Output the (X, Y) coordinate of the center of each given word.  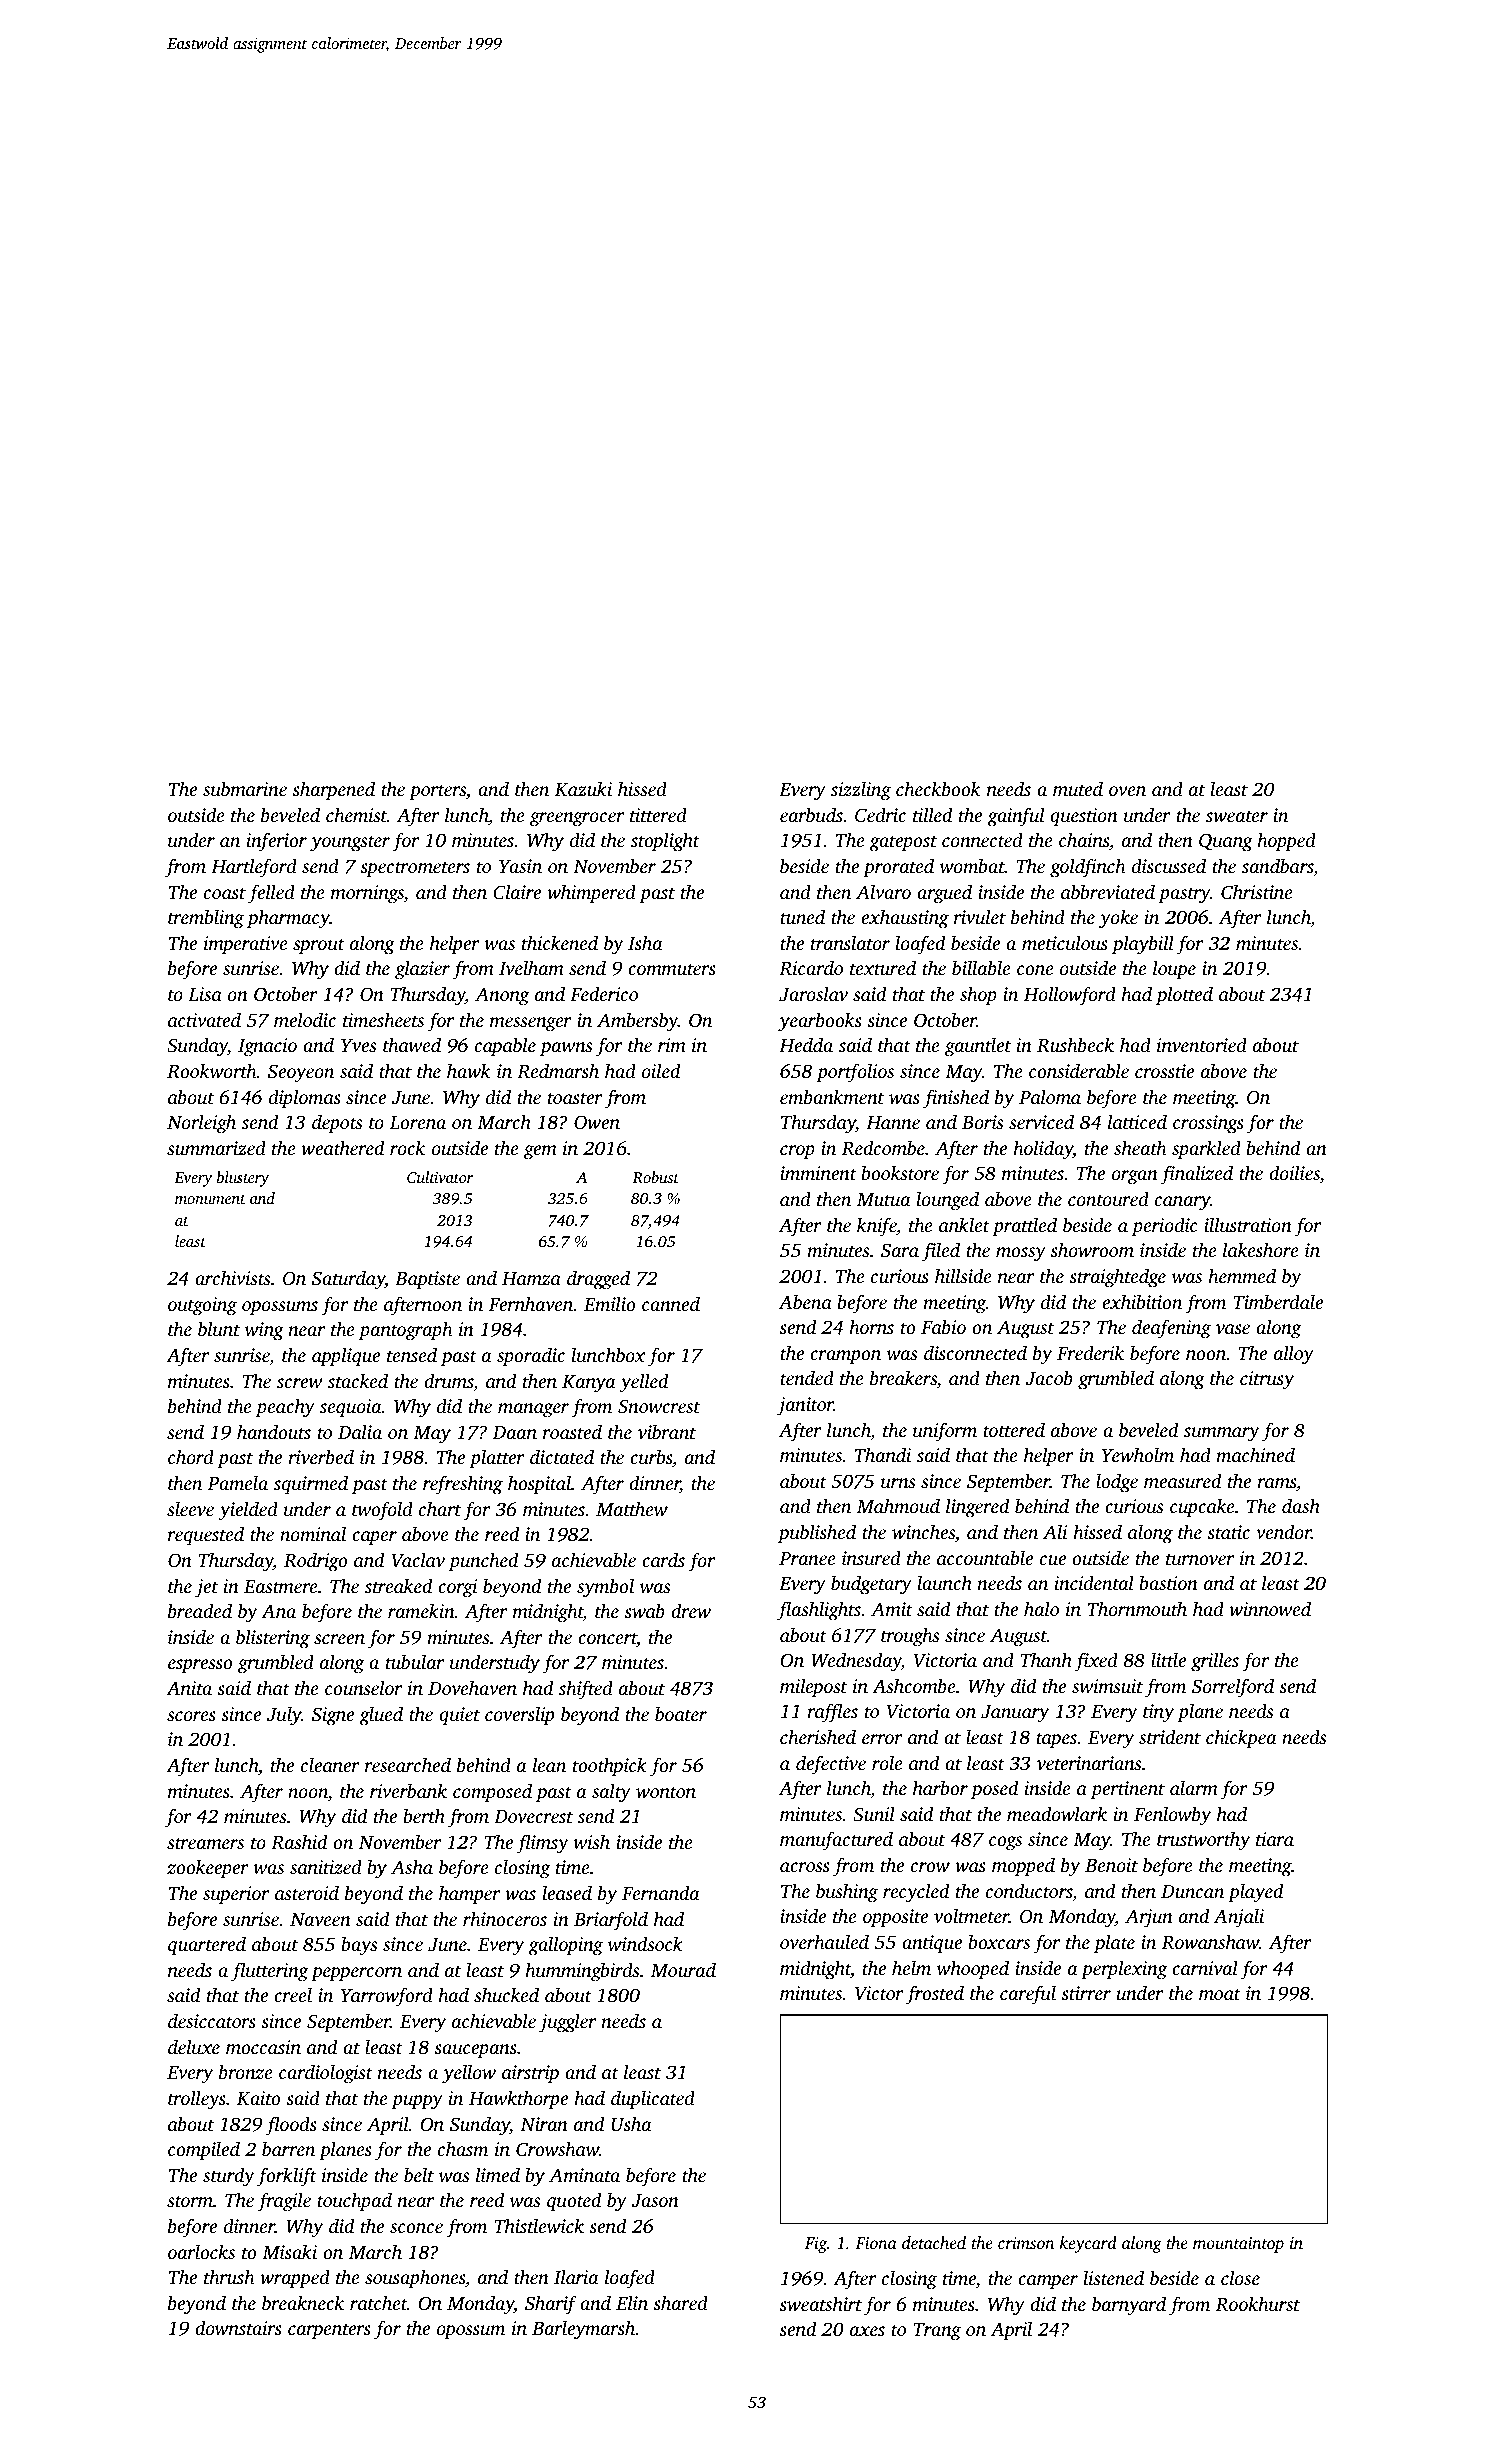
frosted (935, 1995)
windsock (645, 1944)
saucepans (475, 2051)
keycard (1088, 2244)
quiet (459, 1716)
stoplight (665, 842)
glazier (422, 970)
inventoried (1202, 1044)
